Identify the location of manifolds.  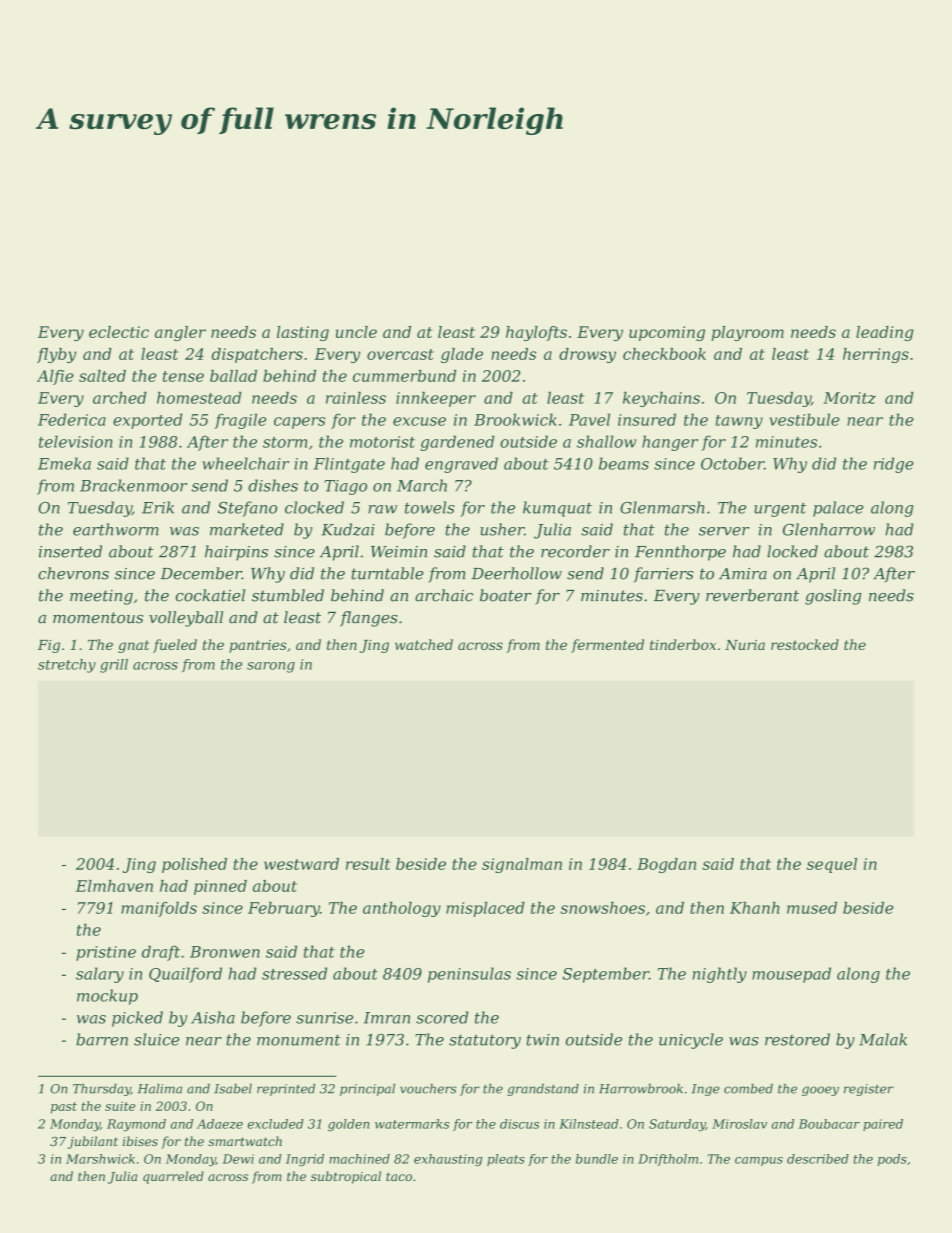
(159, 909).
